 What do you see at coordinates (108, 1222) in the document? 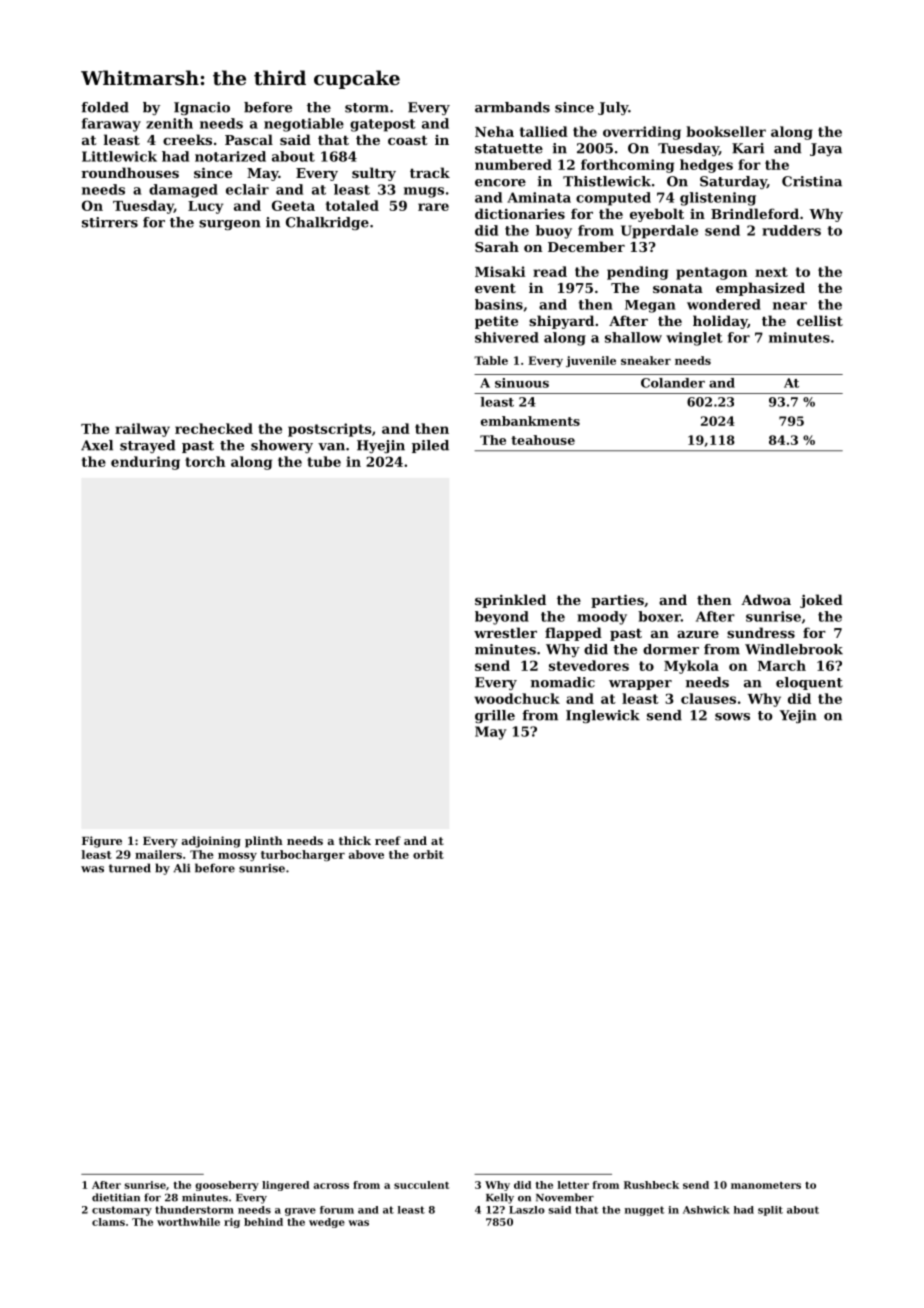
I see `clams` at bounding box center [108, 1222].
